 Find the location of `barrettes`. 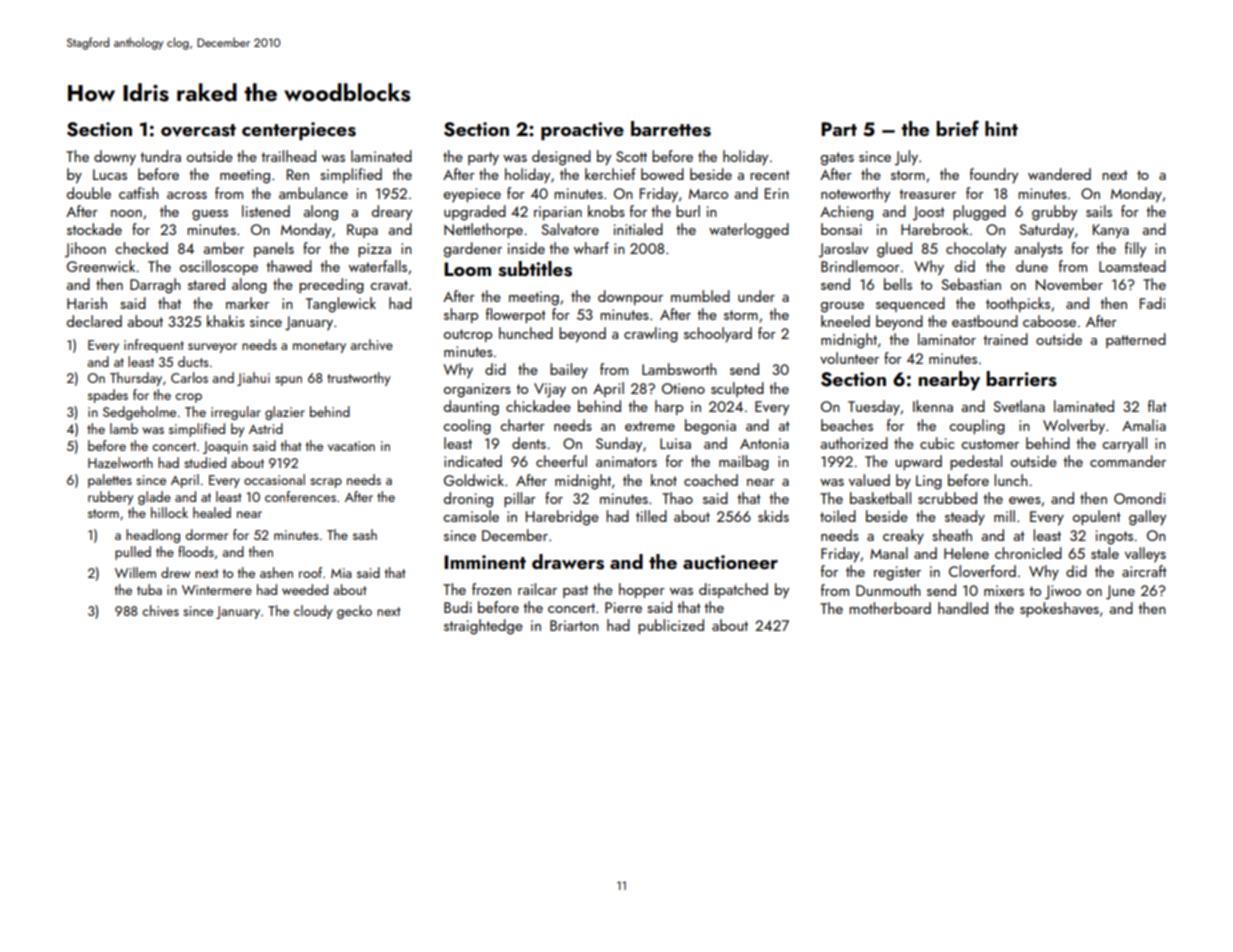

barrettes is located at coordinates (671, 129).
